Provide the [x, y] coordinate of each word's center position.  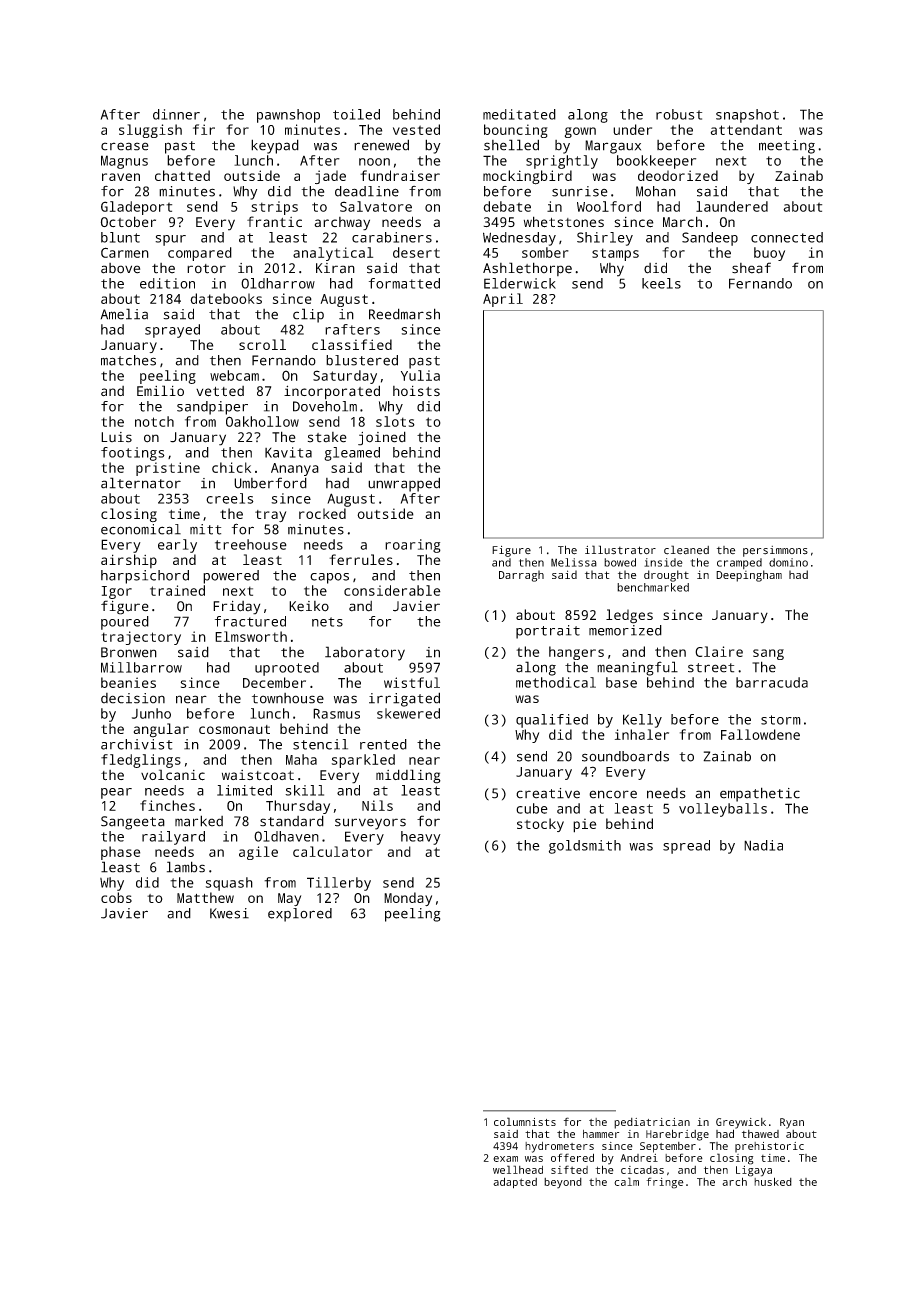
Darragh [521, 576]
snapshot [747, 116]
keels [661, 283]
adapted [515, 1183]
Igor [117, 592]
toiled [356, 114]
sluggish [150, 131]
